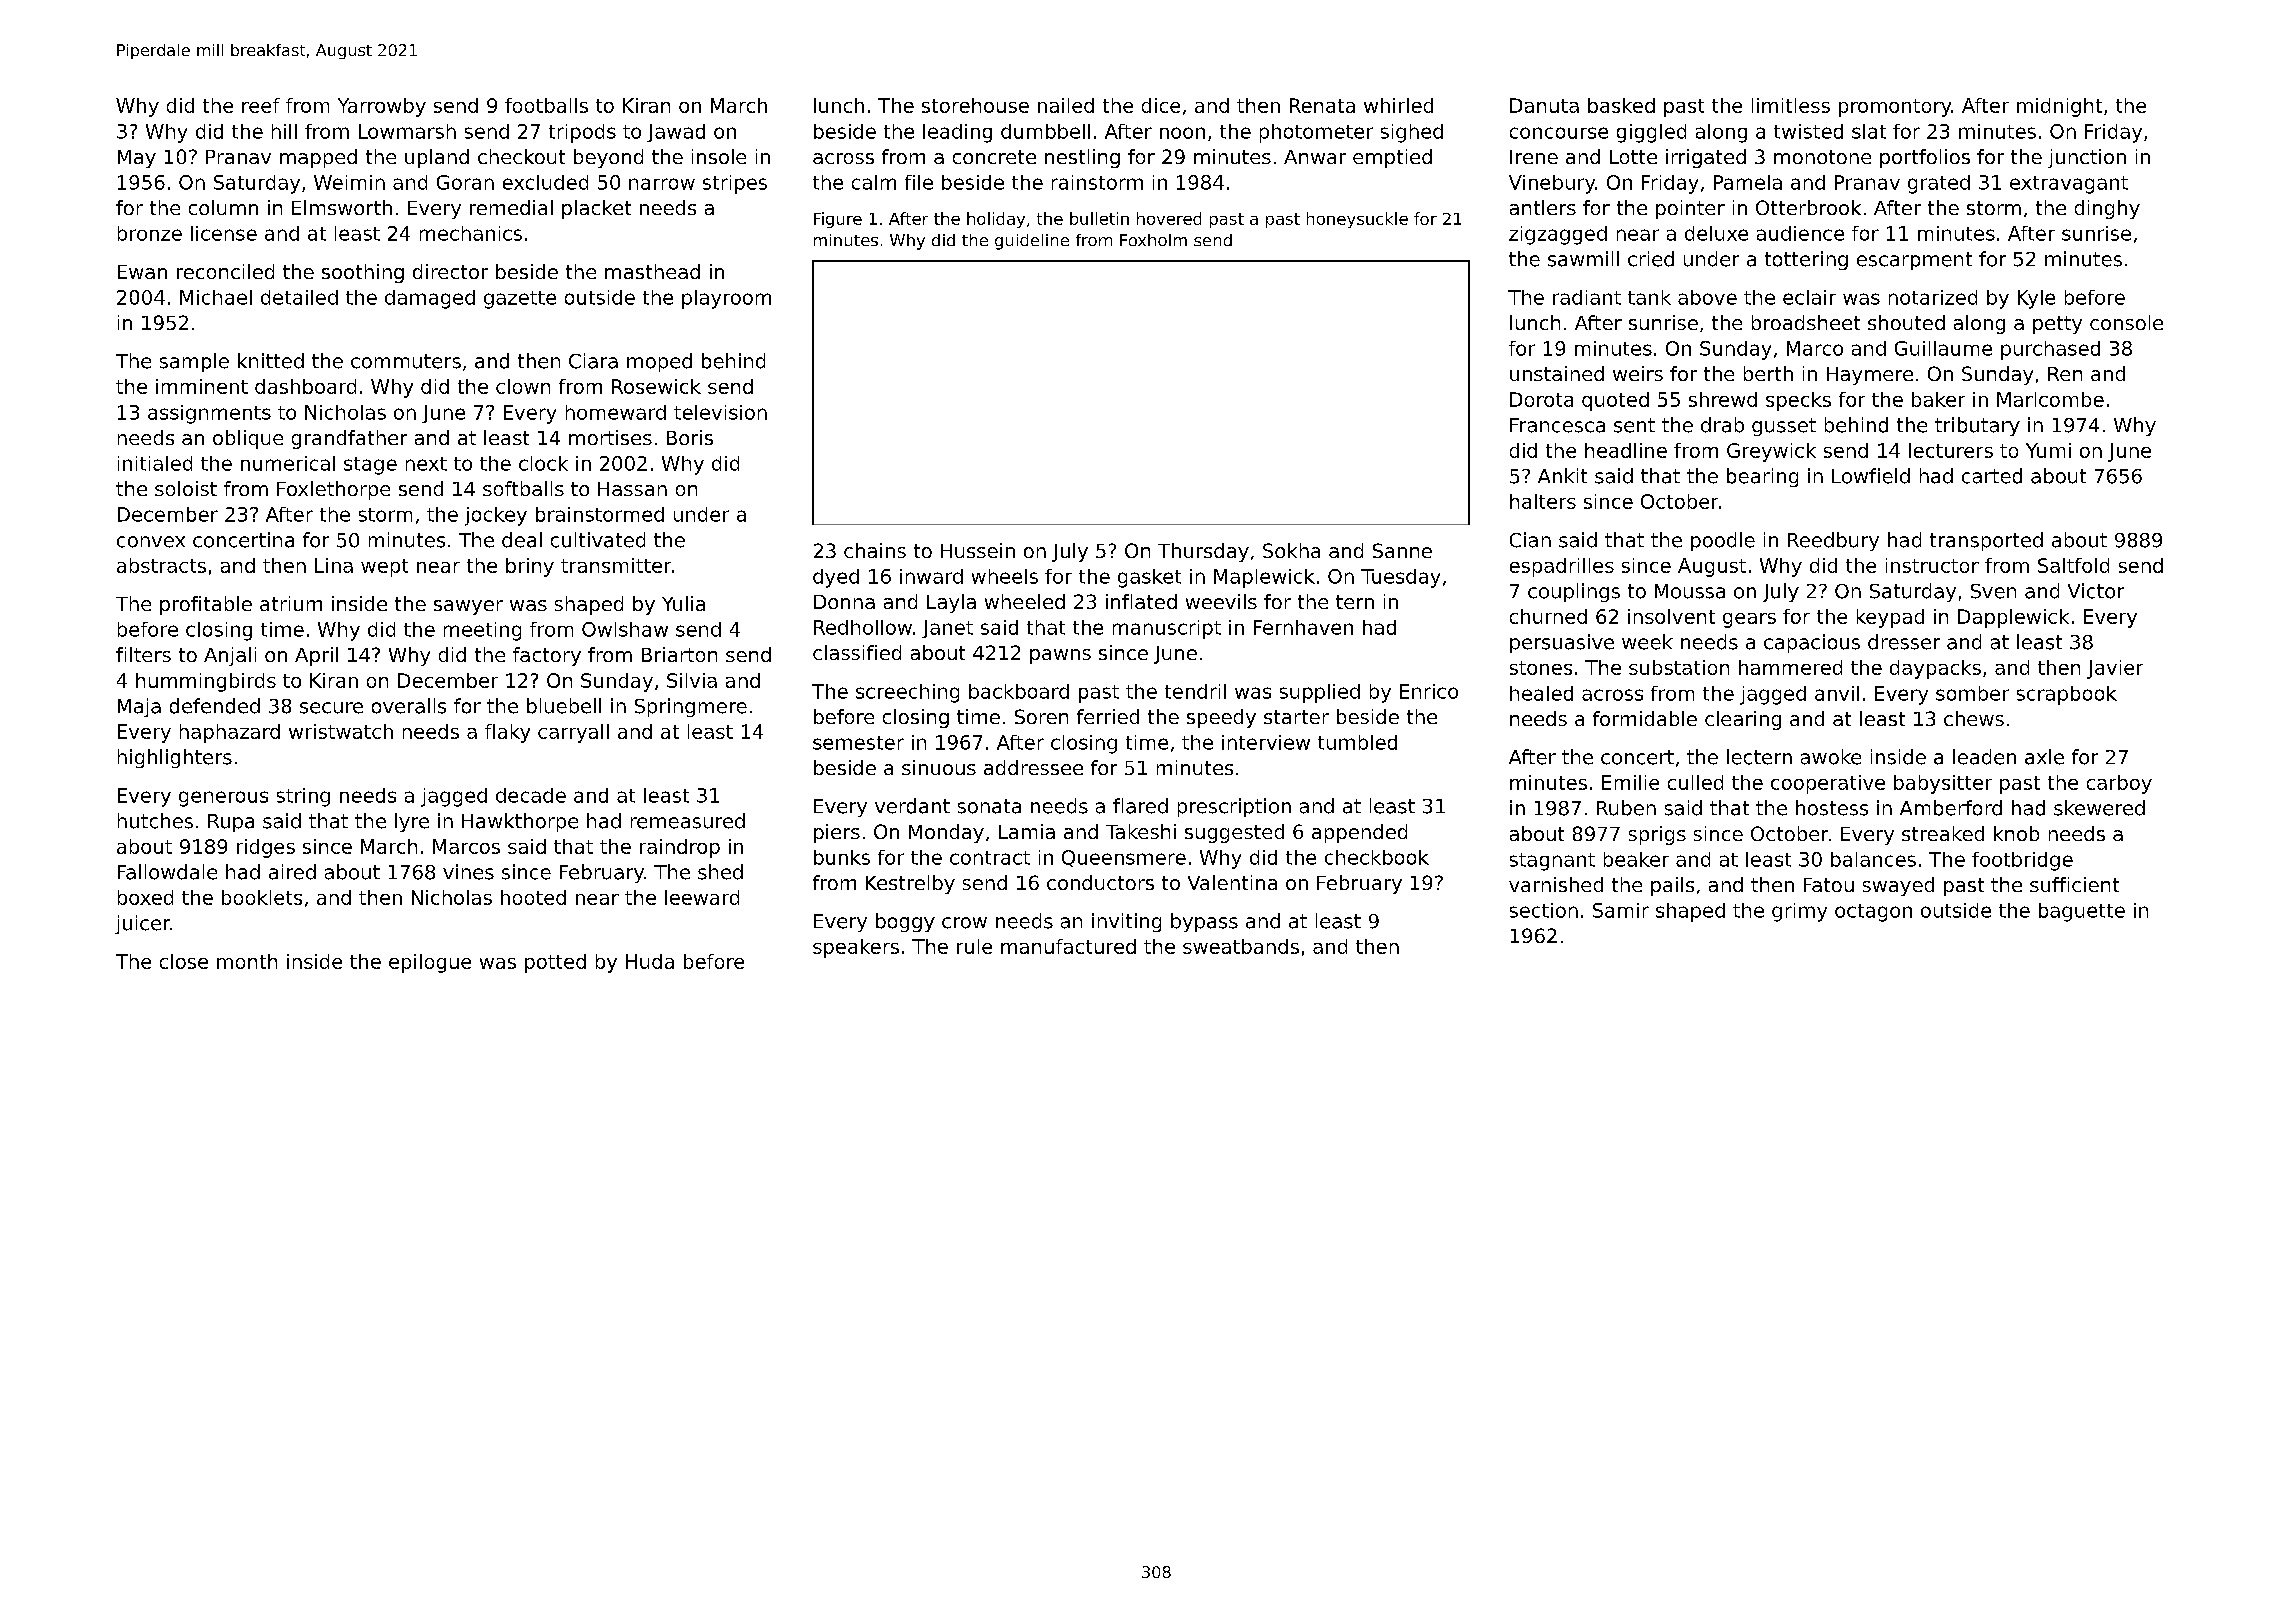 The height and width of the screenshot is (1614, 2282). I want to click on month, so click(247, 961).
